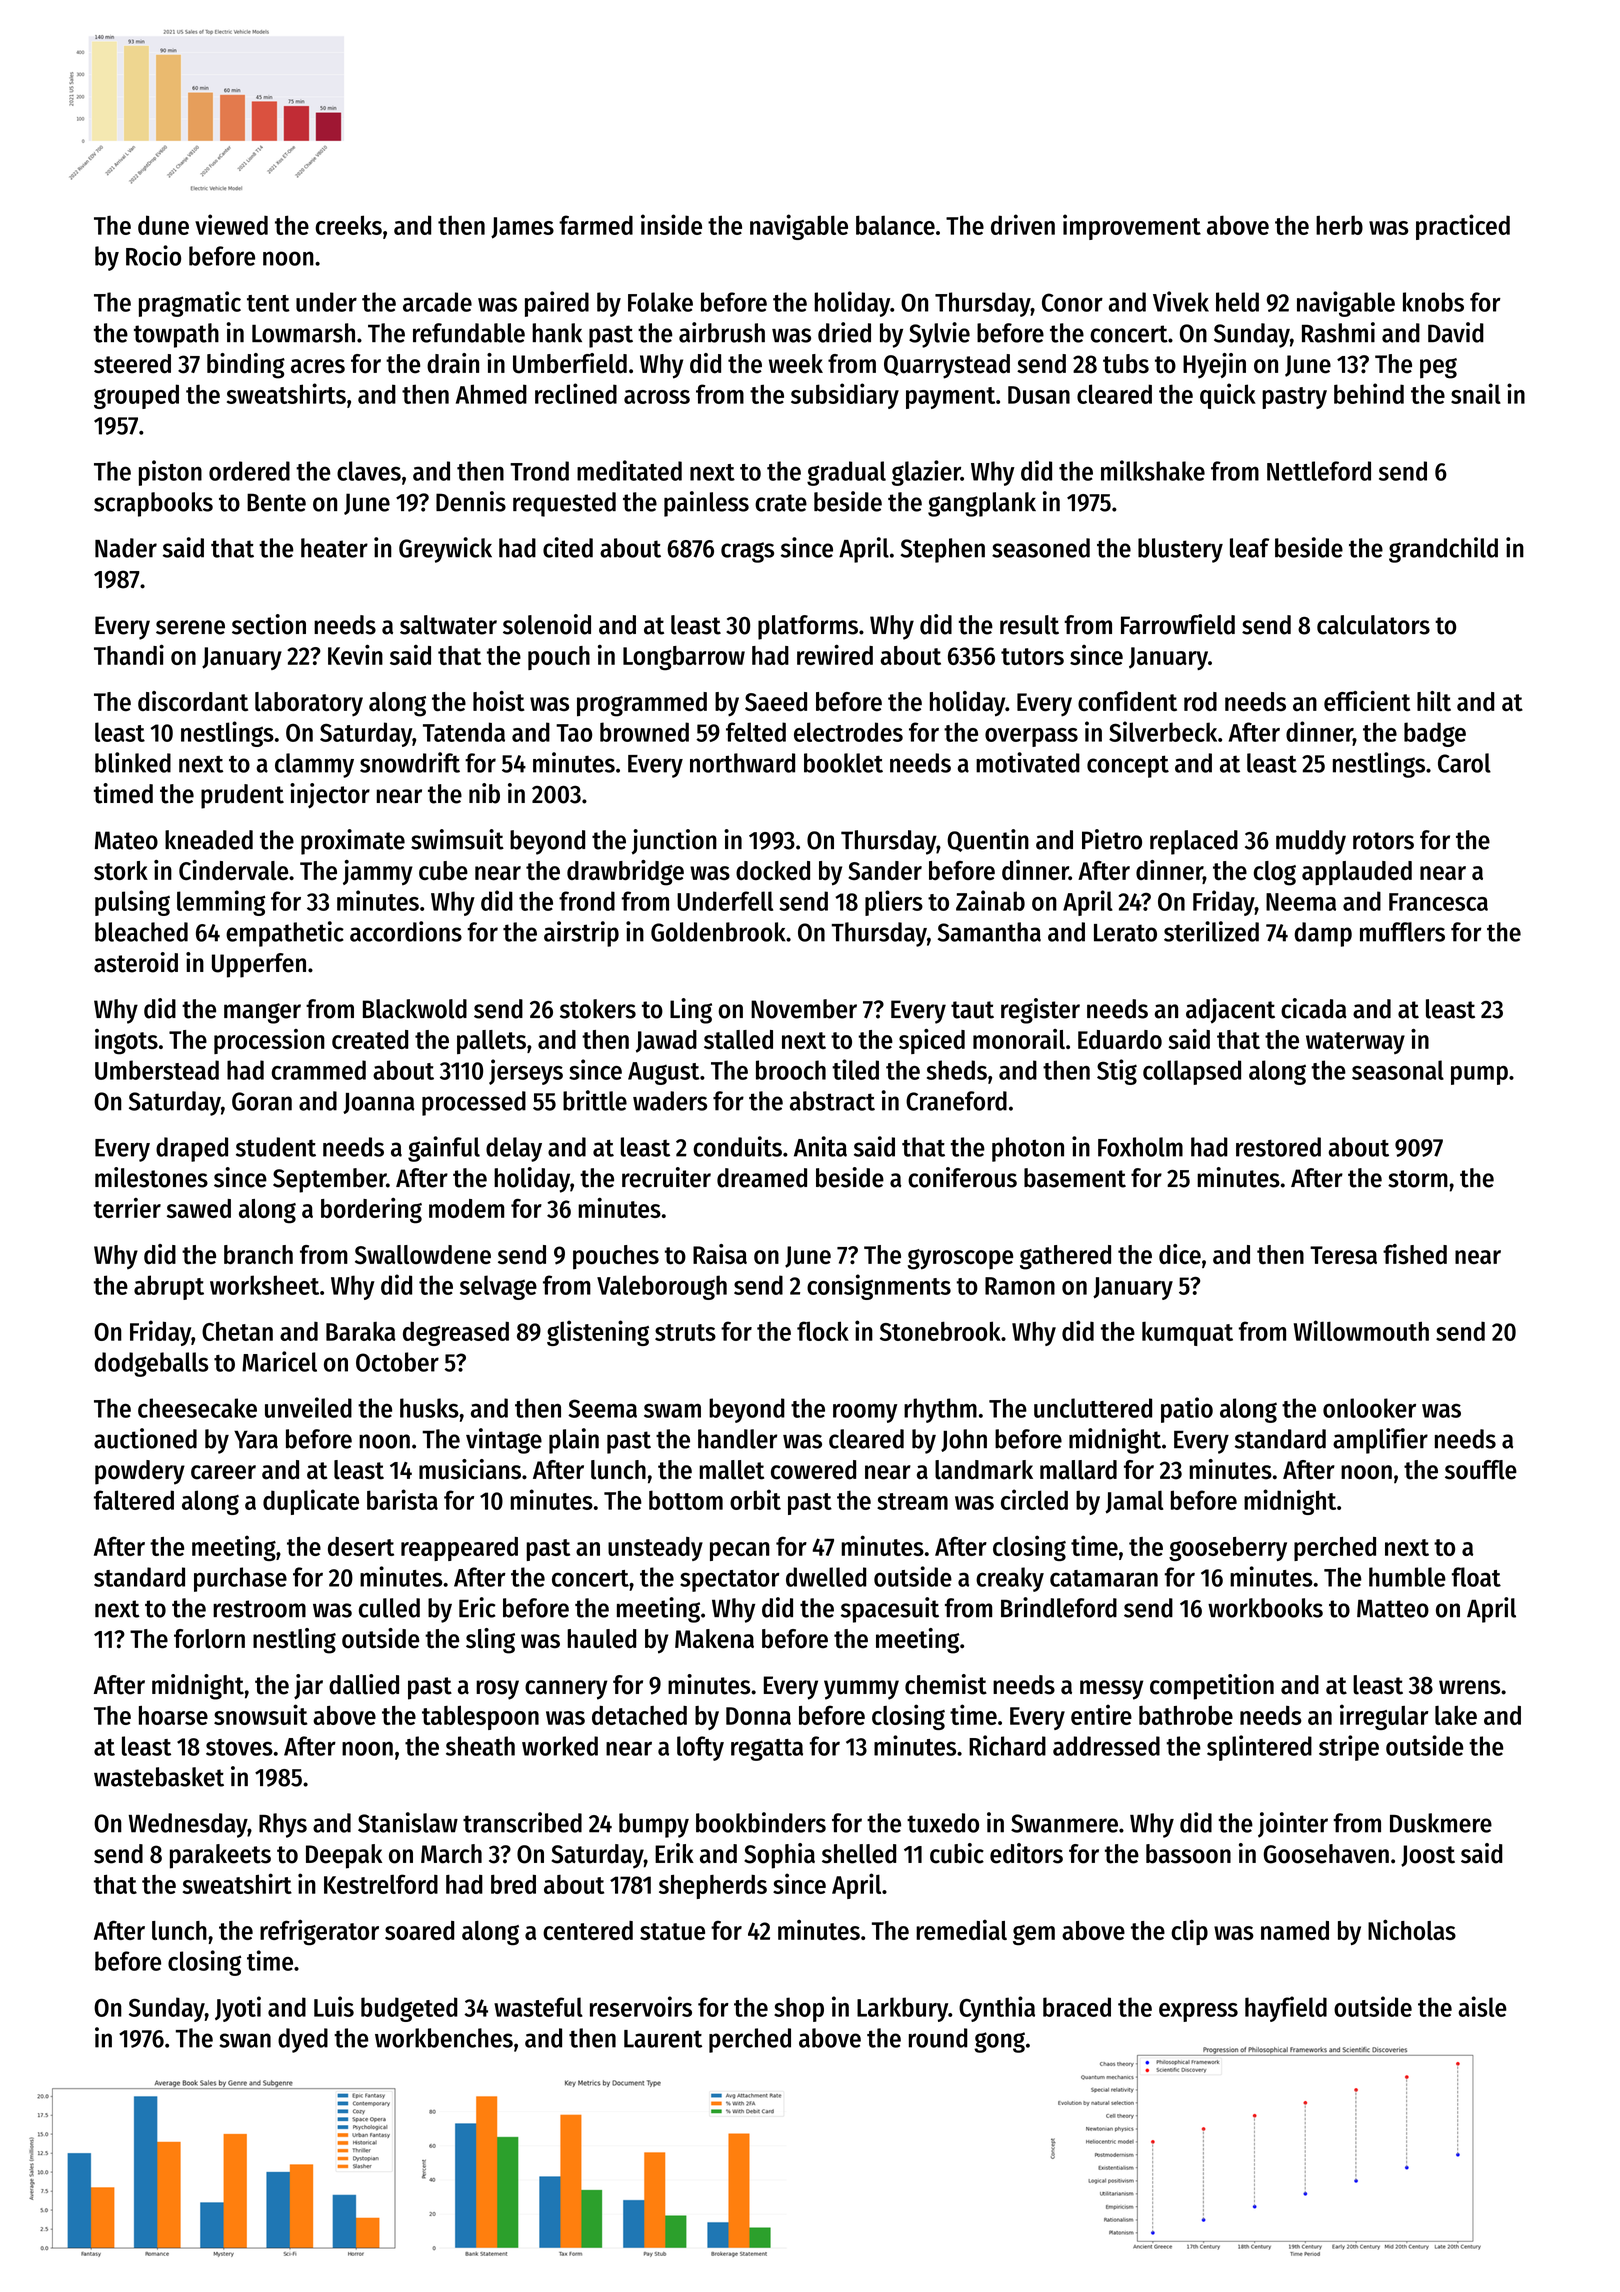 The image size is (1620, 2292). Describe the element at coordinates (353, 842) in the screenshot. I see `proximate` at that location.
